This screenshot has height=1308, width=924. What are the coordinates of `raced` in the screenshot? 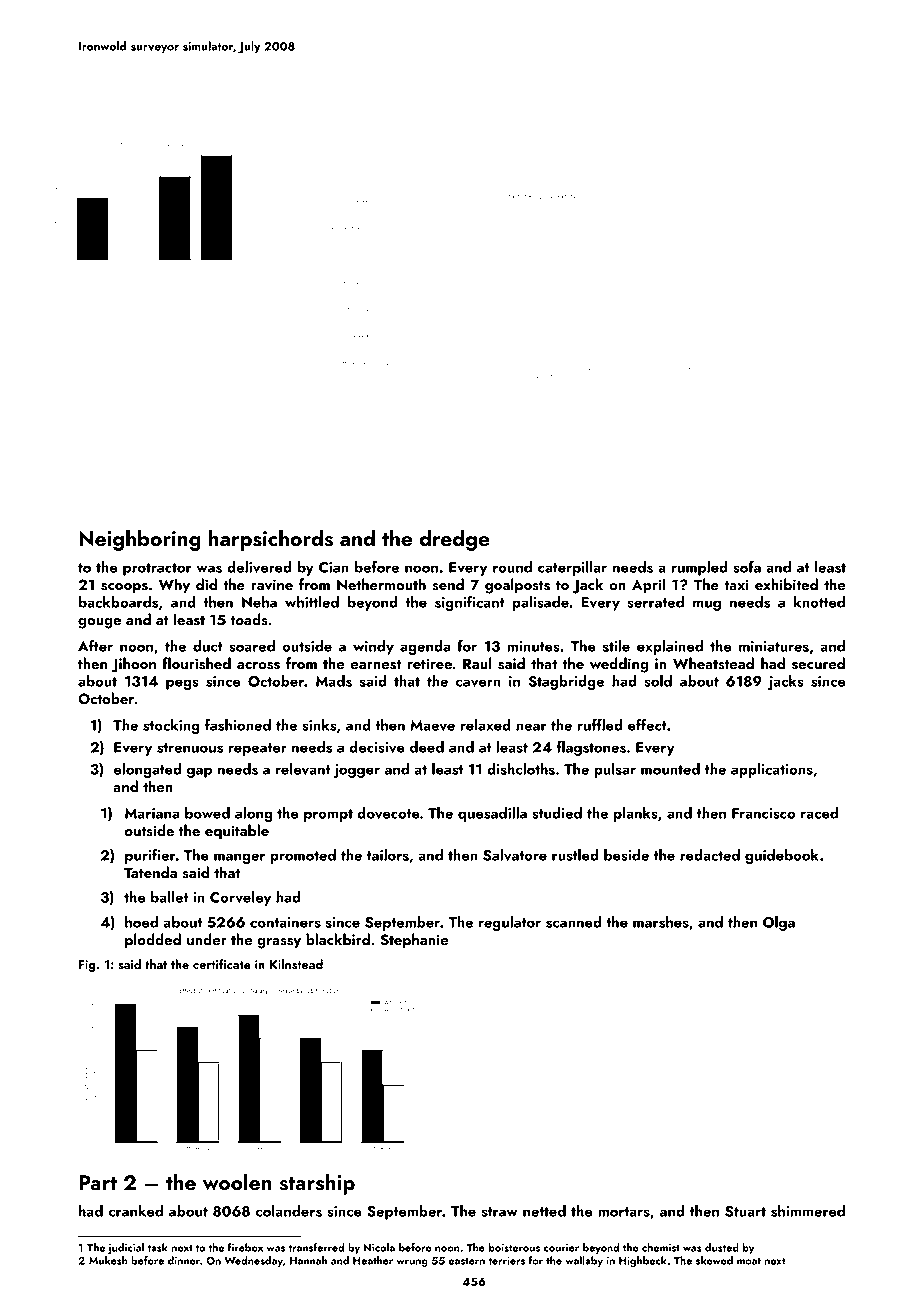 It's located at (819, 813).
